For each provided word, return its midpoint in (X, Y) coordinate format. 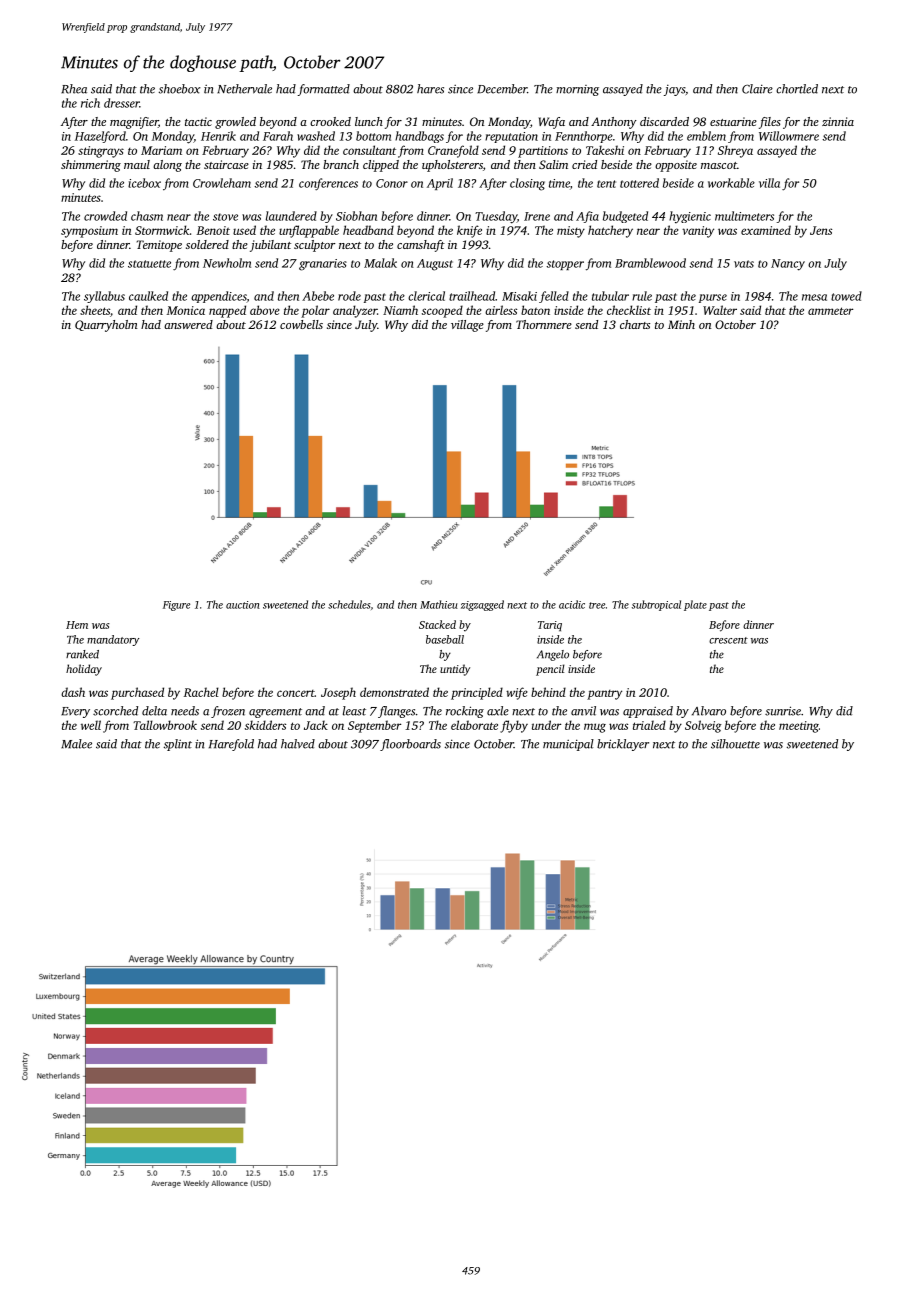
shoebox (180, 89)
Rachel (201, 692)
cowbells (301, 324)
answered (188, 324)
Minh (681, 324)
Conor (392, 183)
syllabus (104, 297)
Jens (821, 230)
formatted (323, 90)
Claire (757, 89)
